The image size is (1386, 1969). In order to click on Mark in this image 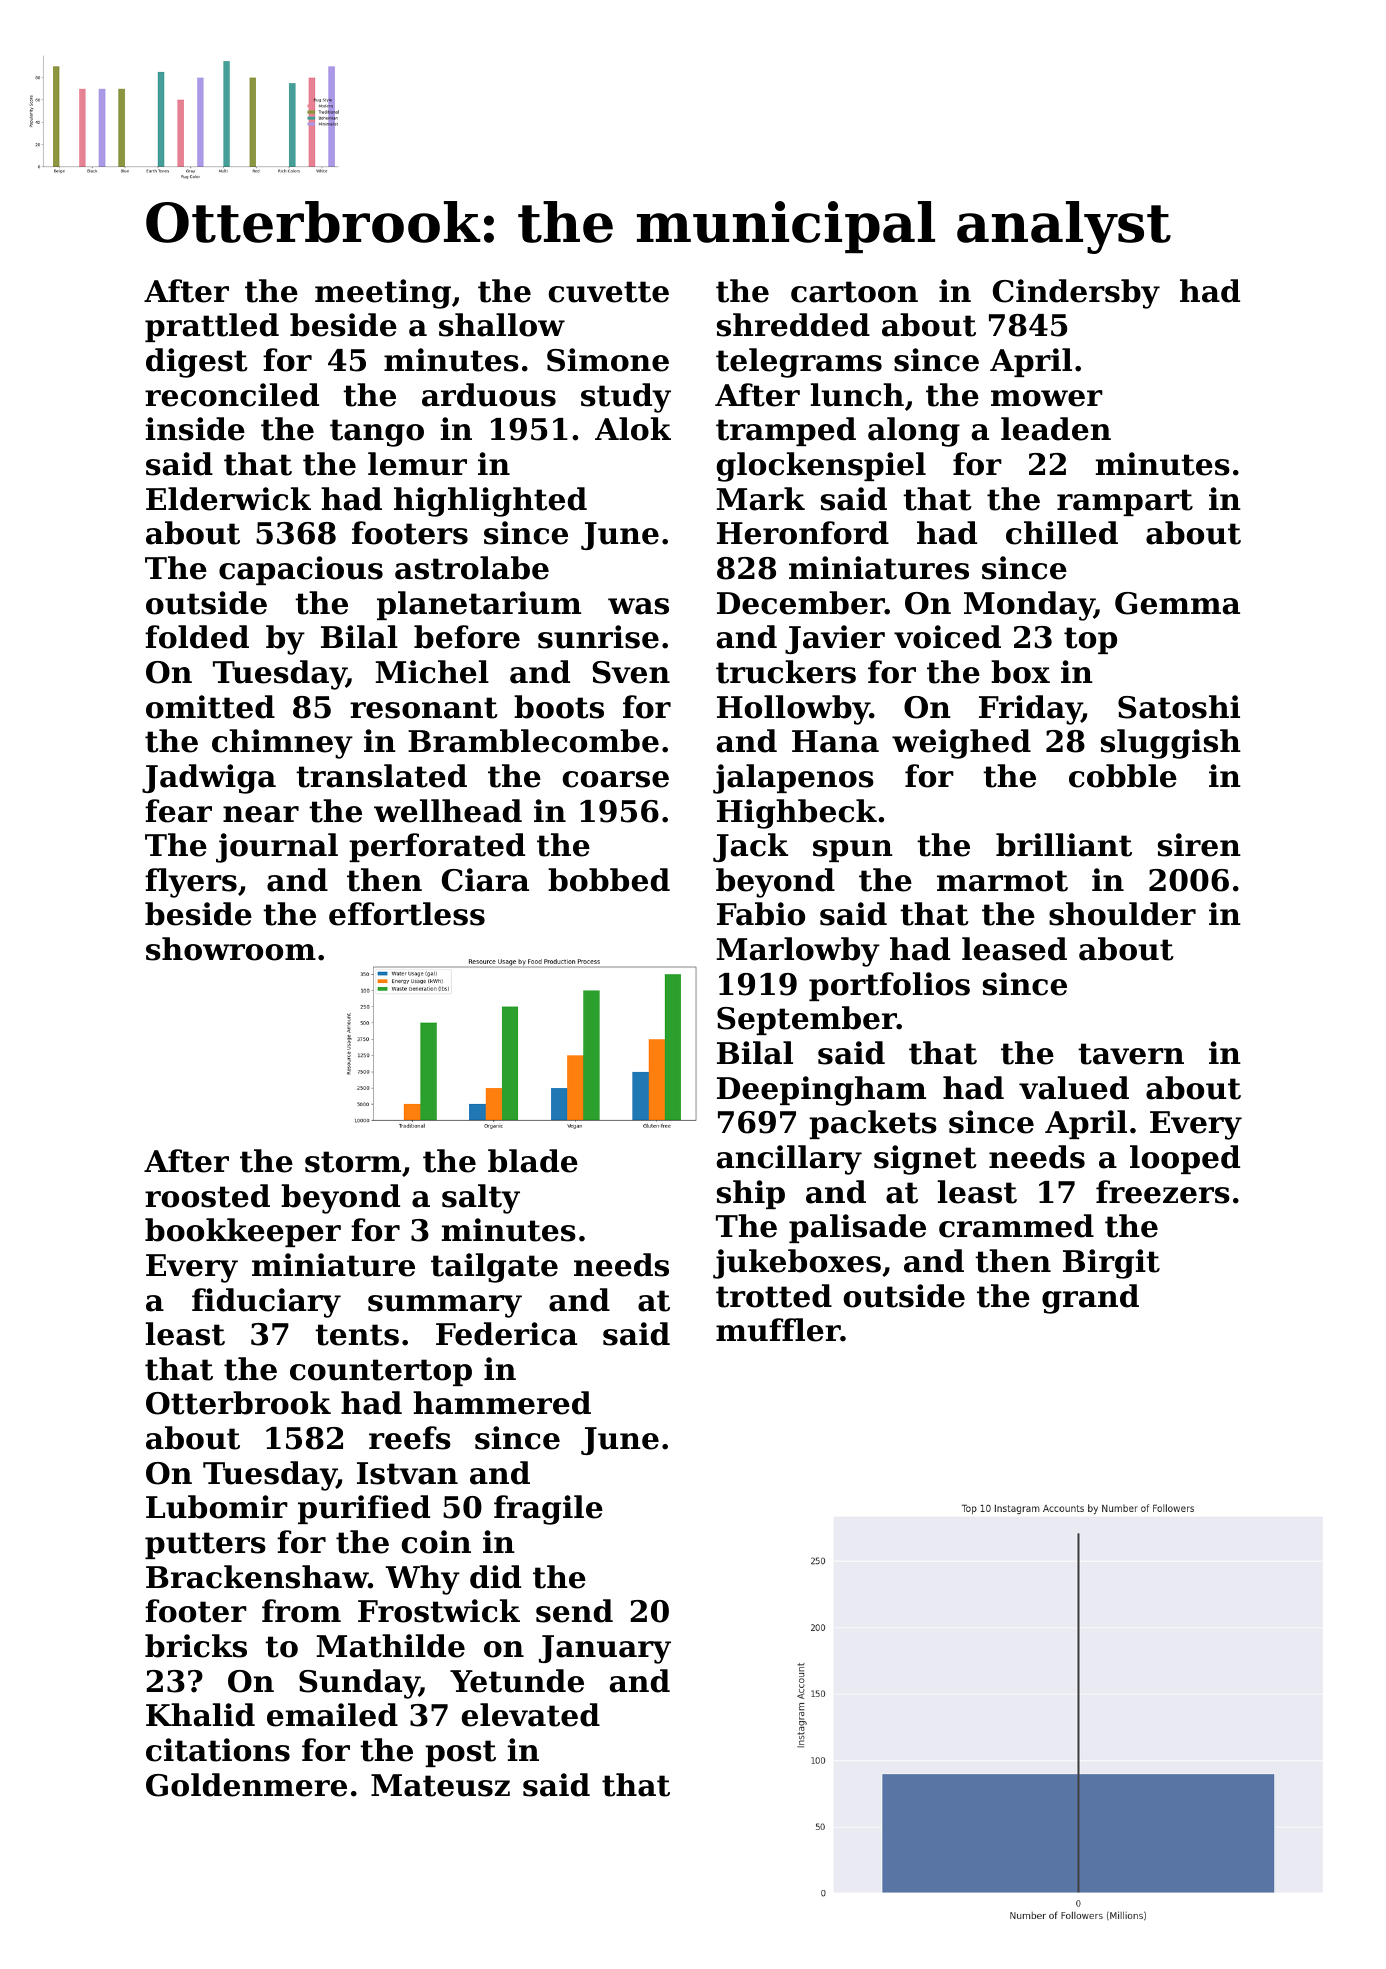, I will do `click(761, 499)`.
